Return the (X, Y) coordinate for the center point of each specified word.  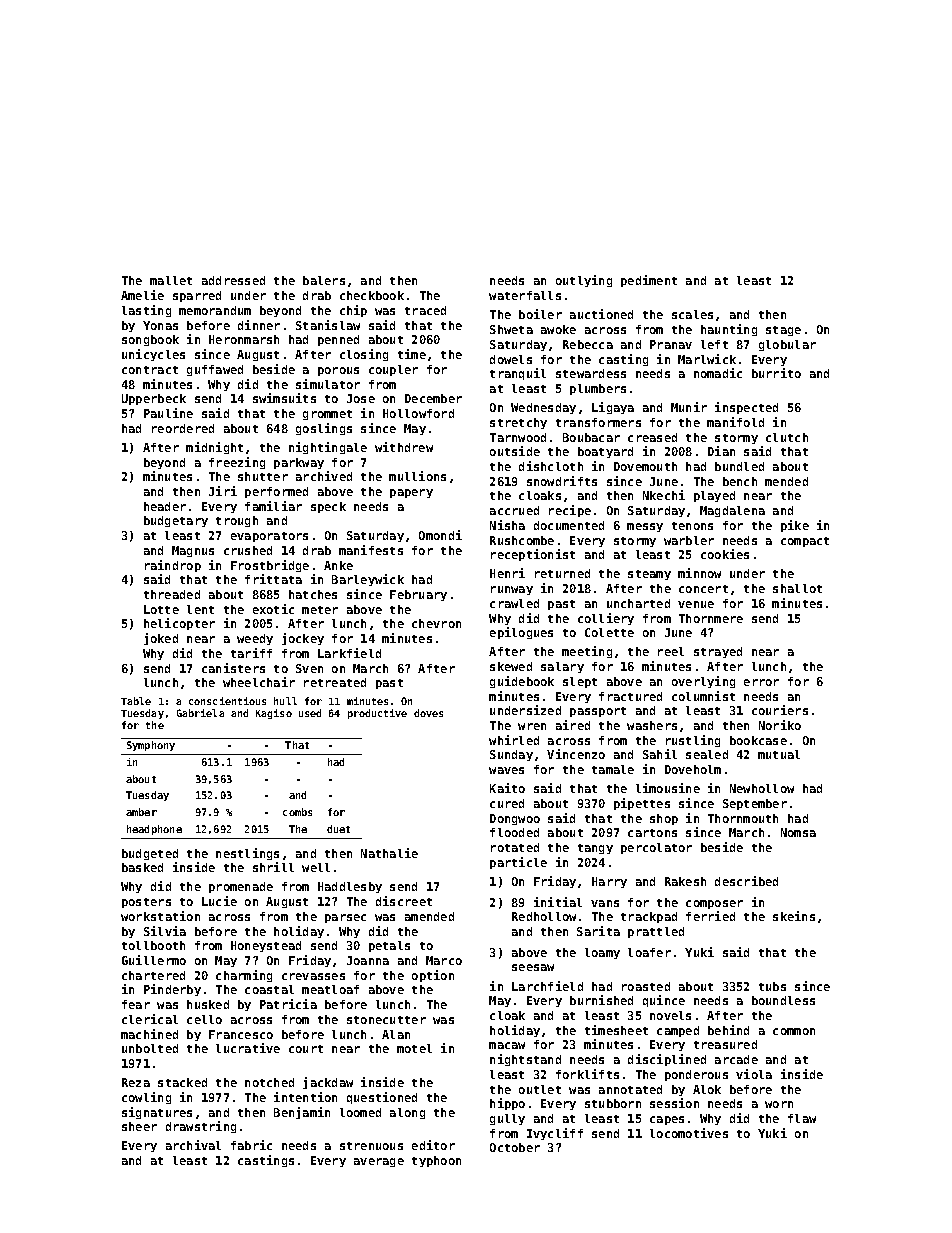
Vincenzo (576, 754)
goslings (324, 429)
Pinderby (172, 990)
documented (569, 525)
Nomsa (798, 832)
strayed (718, 652)
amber (141, 812)
